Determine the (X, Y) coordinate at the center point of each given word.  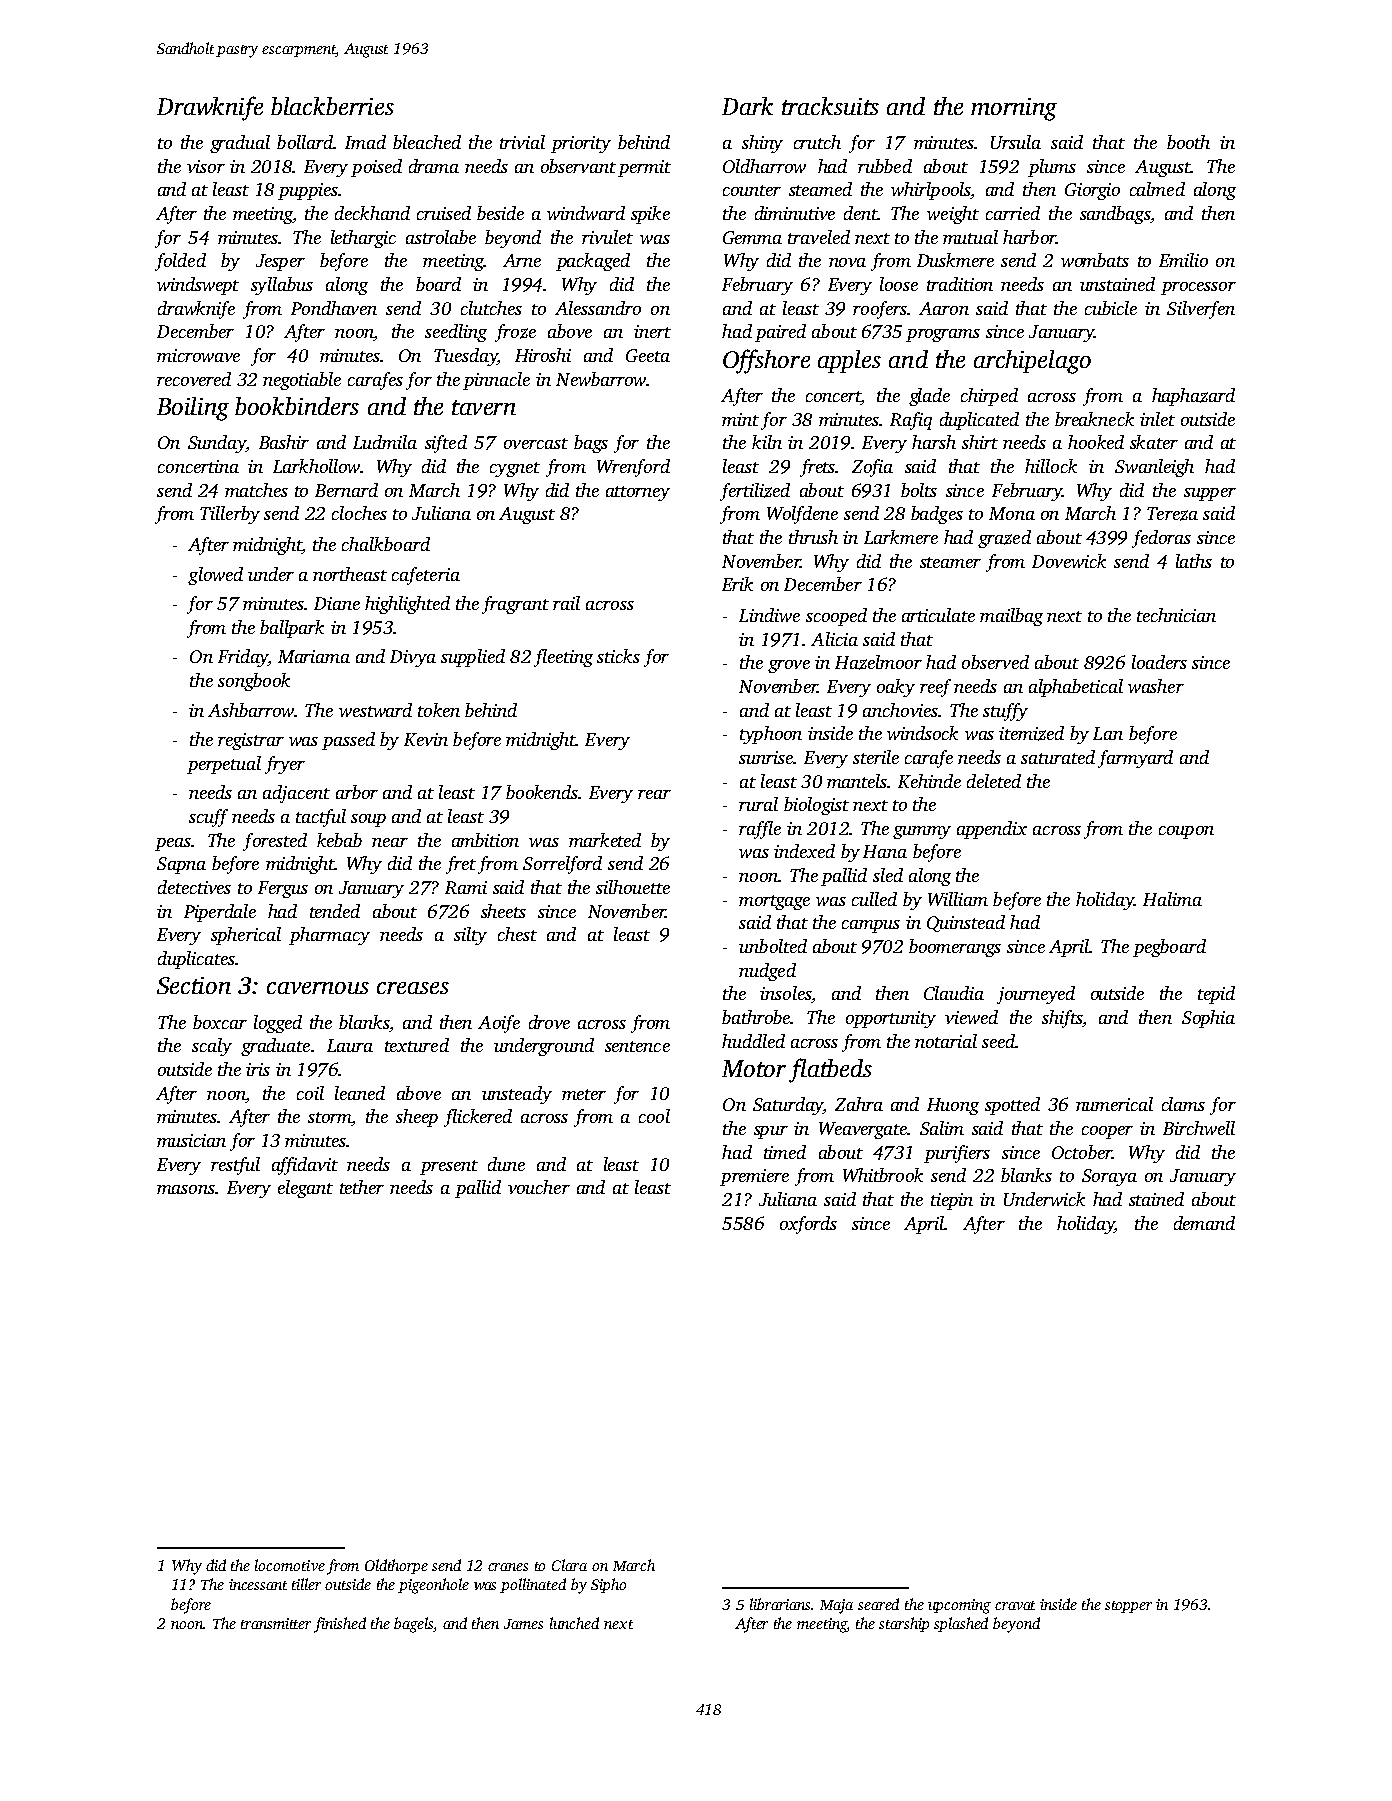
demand (1204, 1223)
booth (1188, 142)
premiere (754, 1177)
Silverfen (1201, 310)
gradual (240, 144)
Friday (243, 658)
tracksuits (830, 106)
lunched (574, 1623)
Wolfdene (802, 515)
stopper (1128, 1607)
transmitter (276, 1623)
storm (329, 1117)
